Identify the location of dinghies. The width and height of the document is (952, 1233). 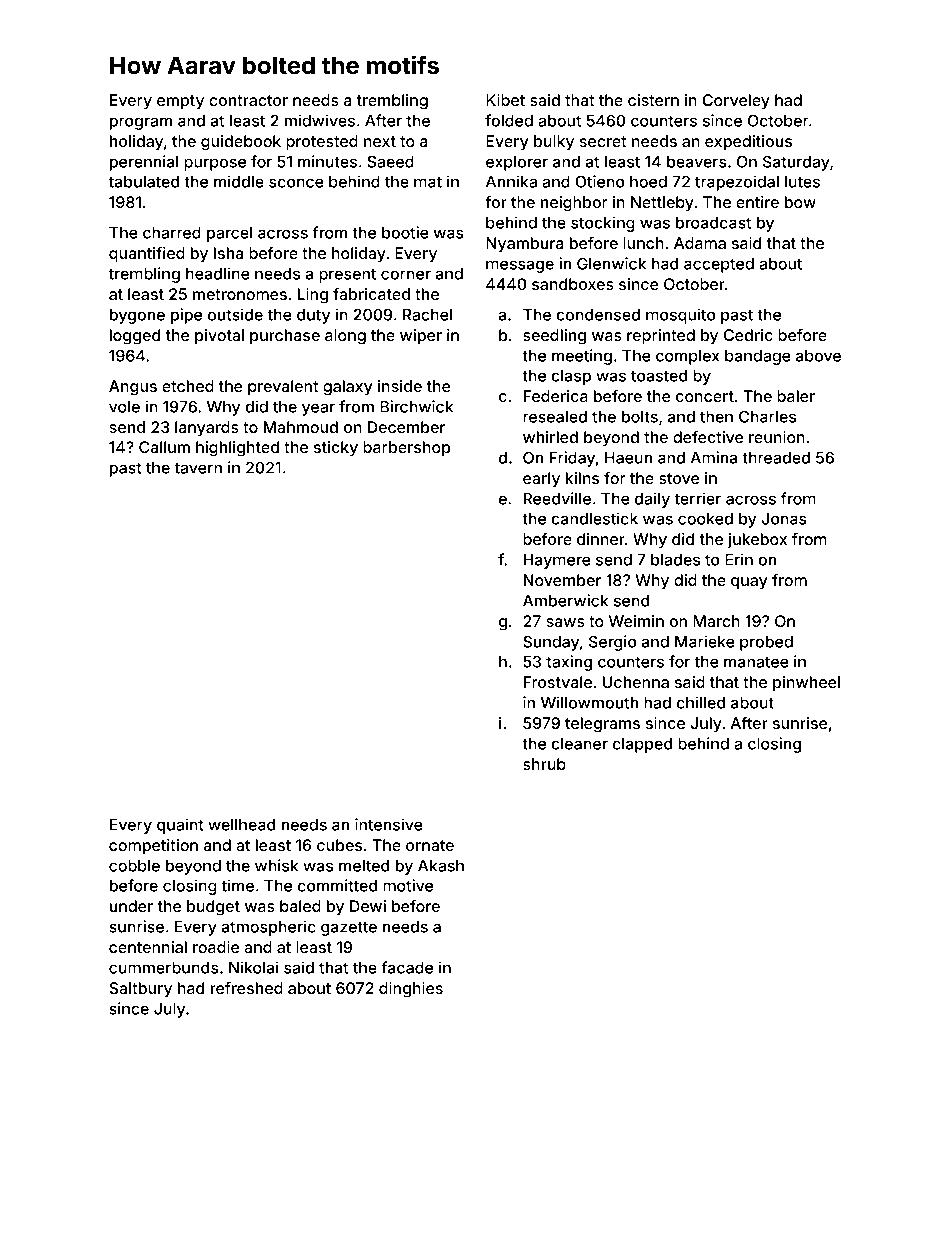
(411, 990).
